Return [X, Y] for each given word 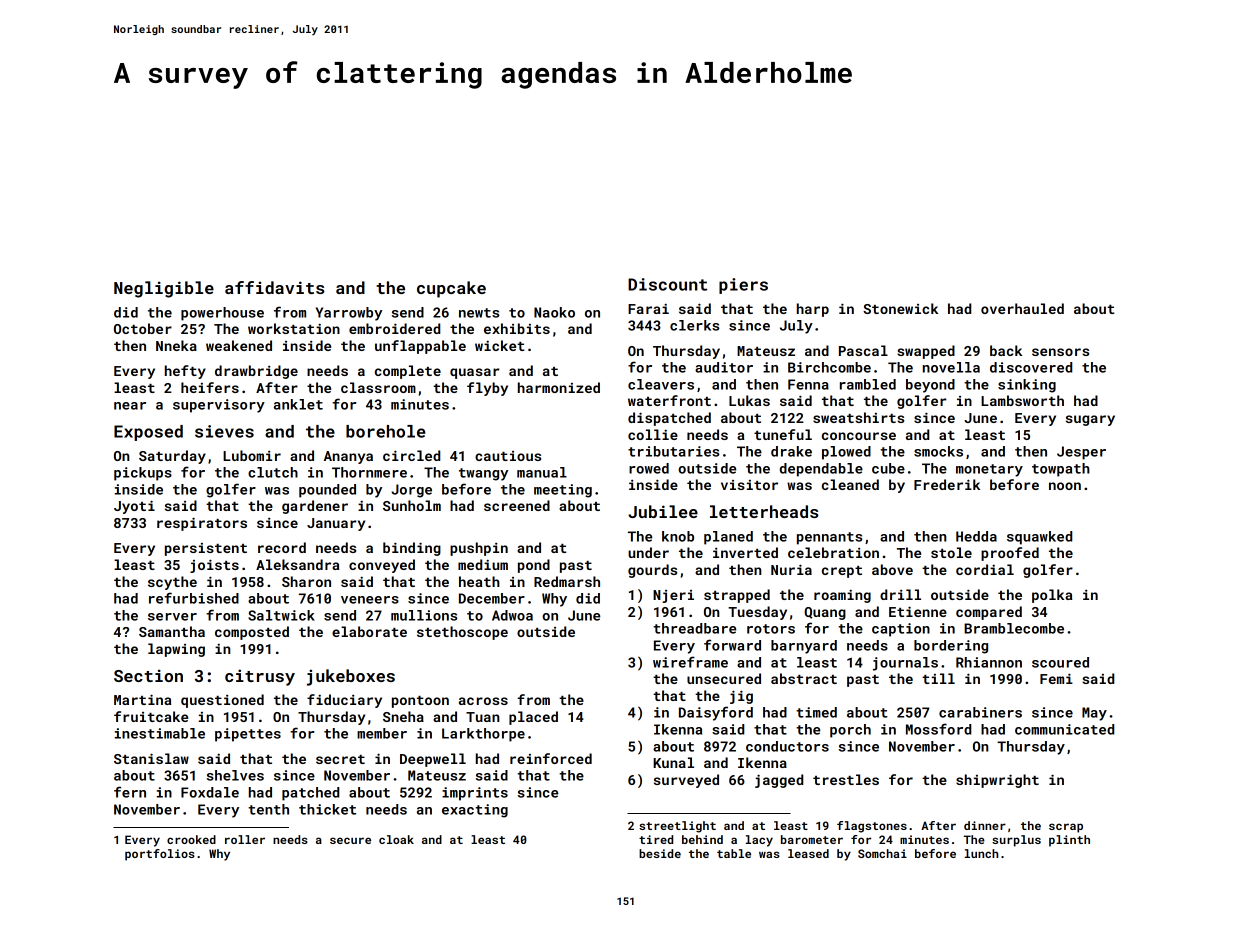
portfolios [160, 855]
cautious [508, 456]
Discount [667, 284]
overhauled [1022, 308]
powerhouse [222, 314]
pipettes [248, 735]
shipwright [997, 781]
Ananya [348, 457]
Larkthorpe [483, 735]
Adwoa [512, 615]
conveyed [382, 566]
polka [1052, 596]
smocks [938, 451]
